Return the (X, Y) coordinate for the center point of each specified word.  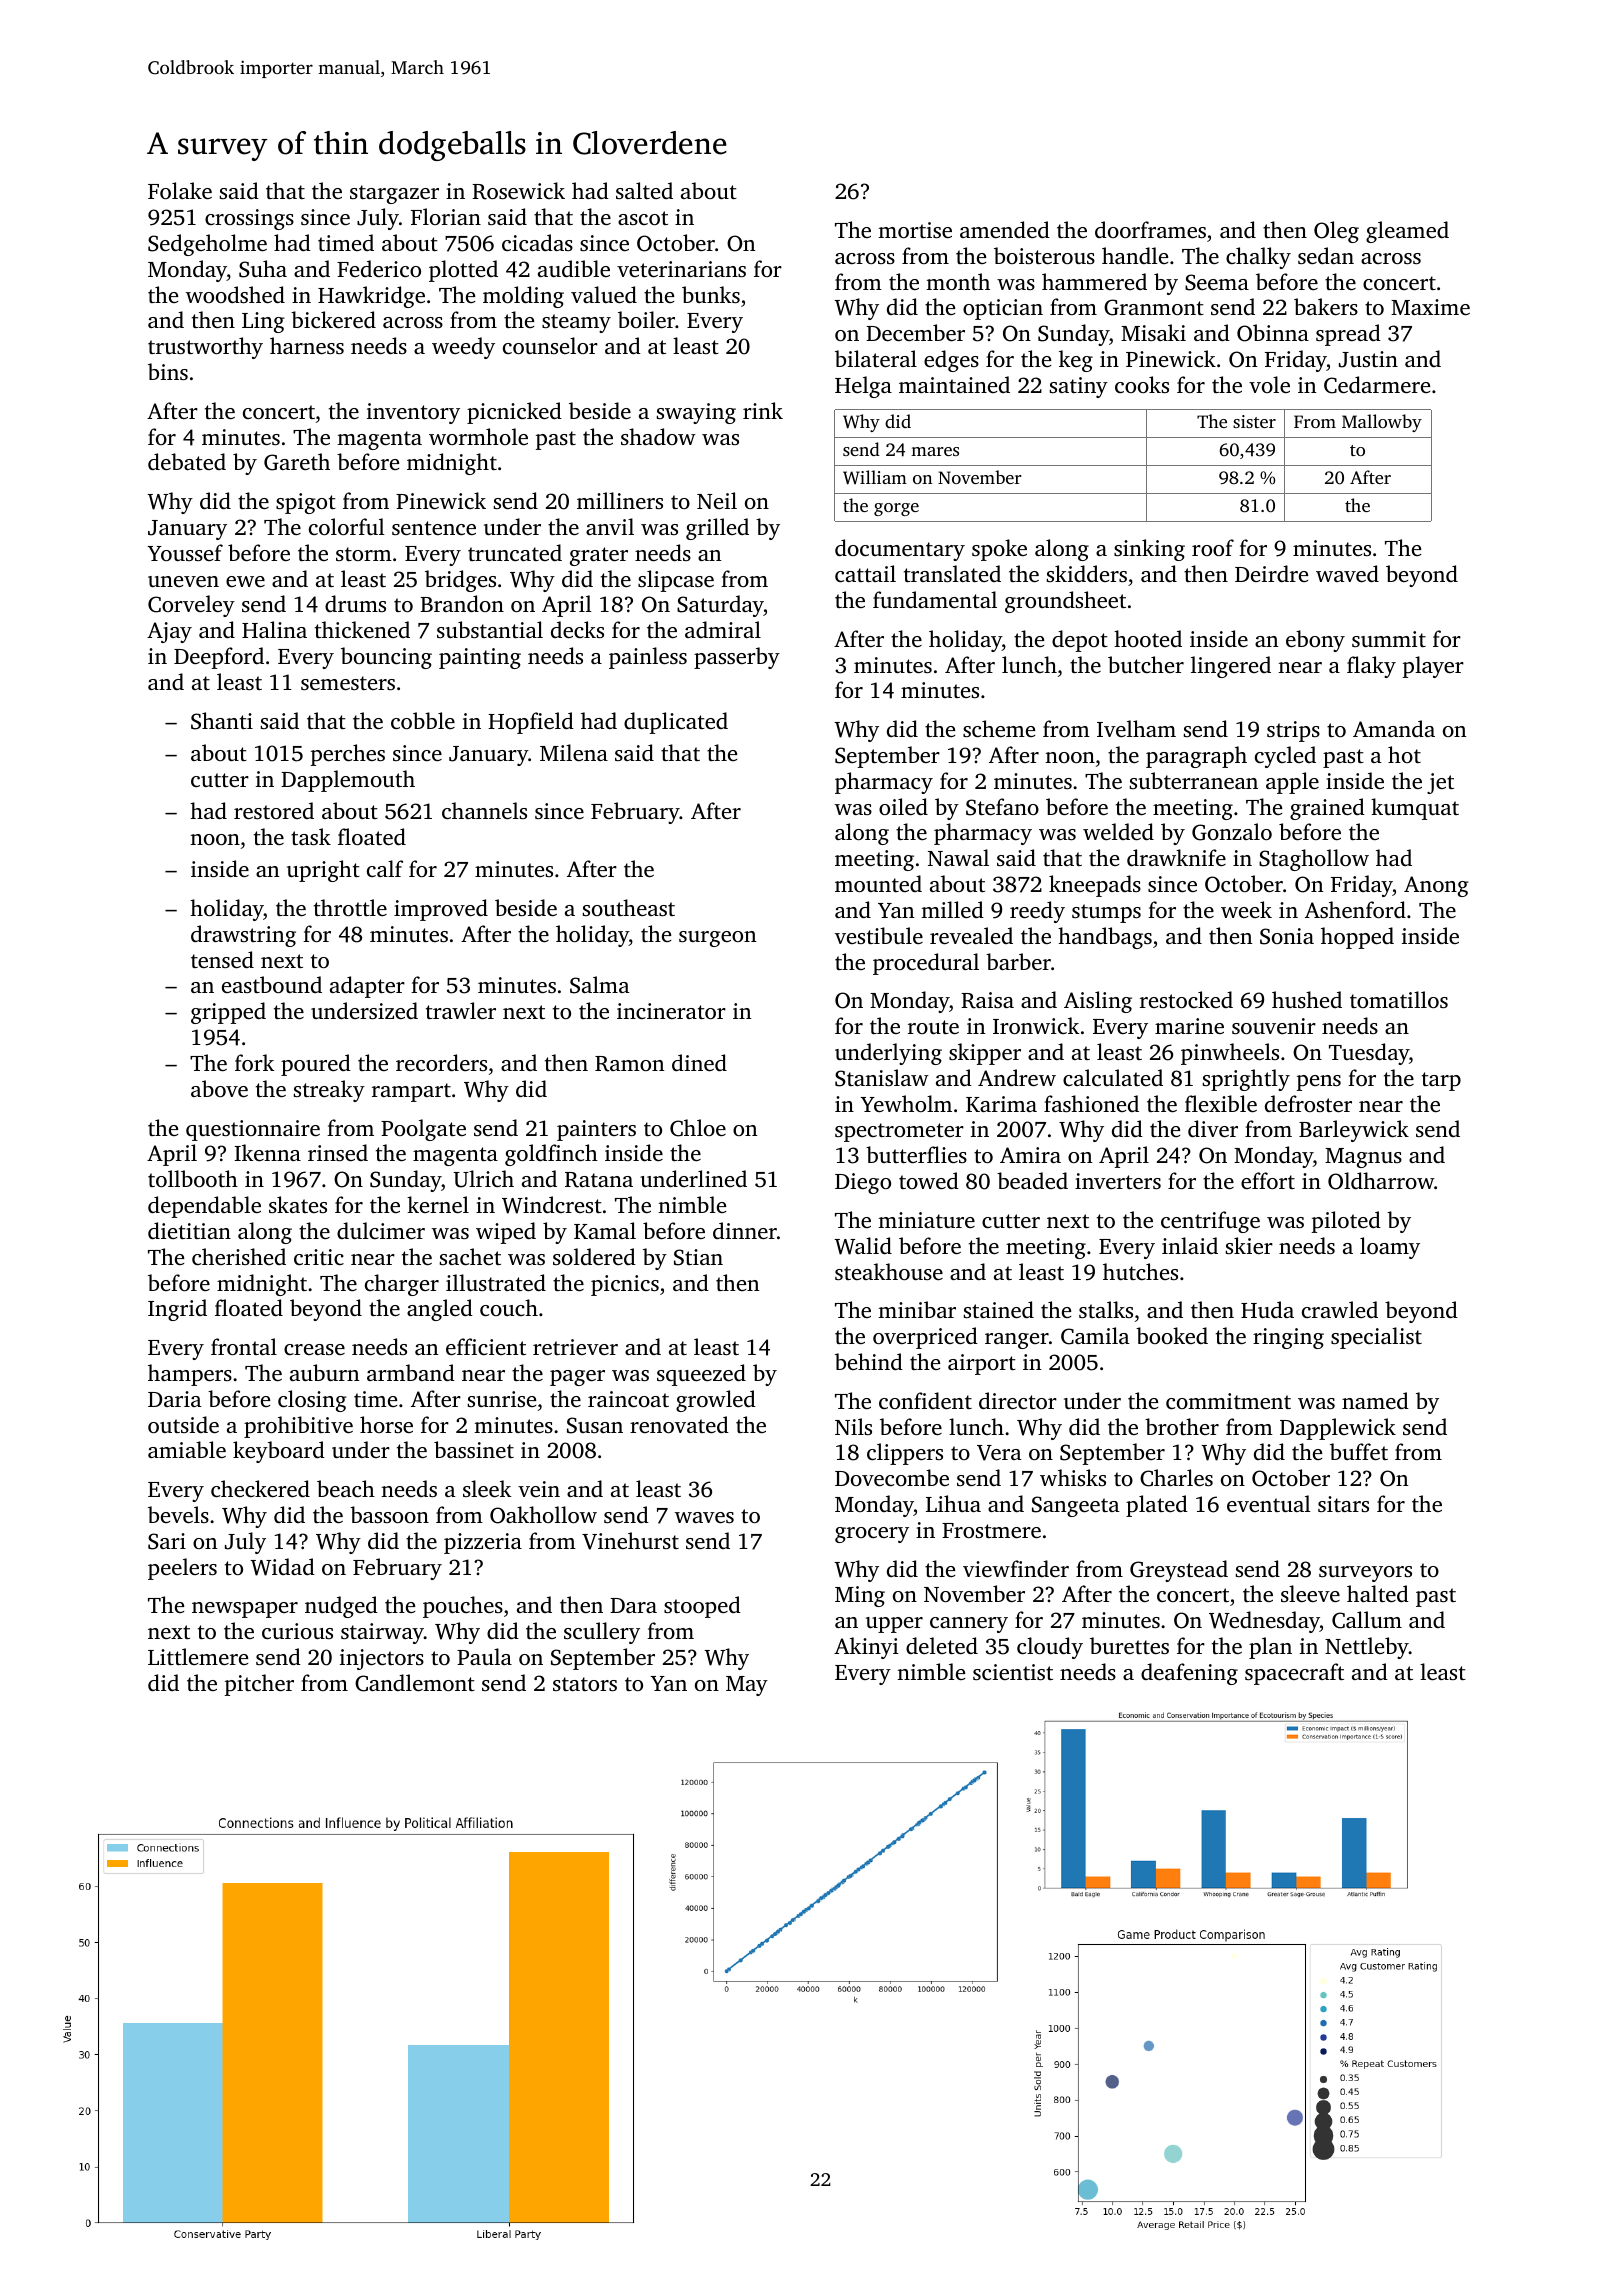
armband (411, 1372)
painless (648, 658)
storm (364, 554)
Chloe (698, 1128)
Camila (1095, 1336)
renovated (679, 1424)
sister (1254, 421)
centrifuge (1210, 1222)
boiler (646, 319)
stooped (702, 1607)
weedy (463, 348)
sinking (1149, 550)
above (219, 1088)
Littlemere (198, 1656)
